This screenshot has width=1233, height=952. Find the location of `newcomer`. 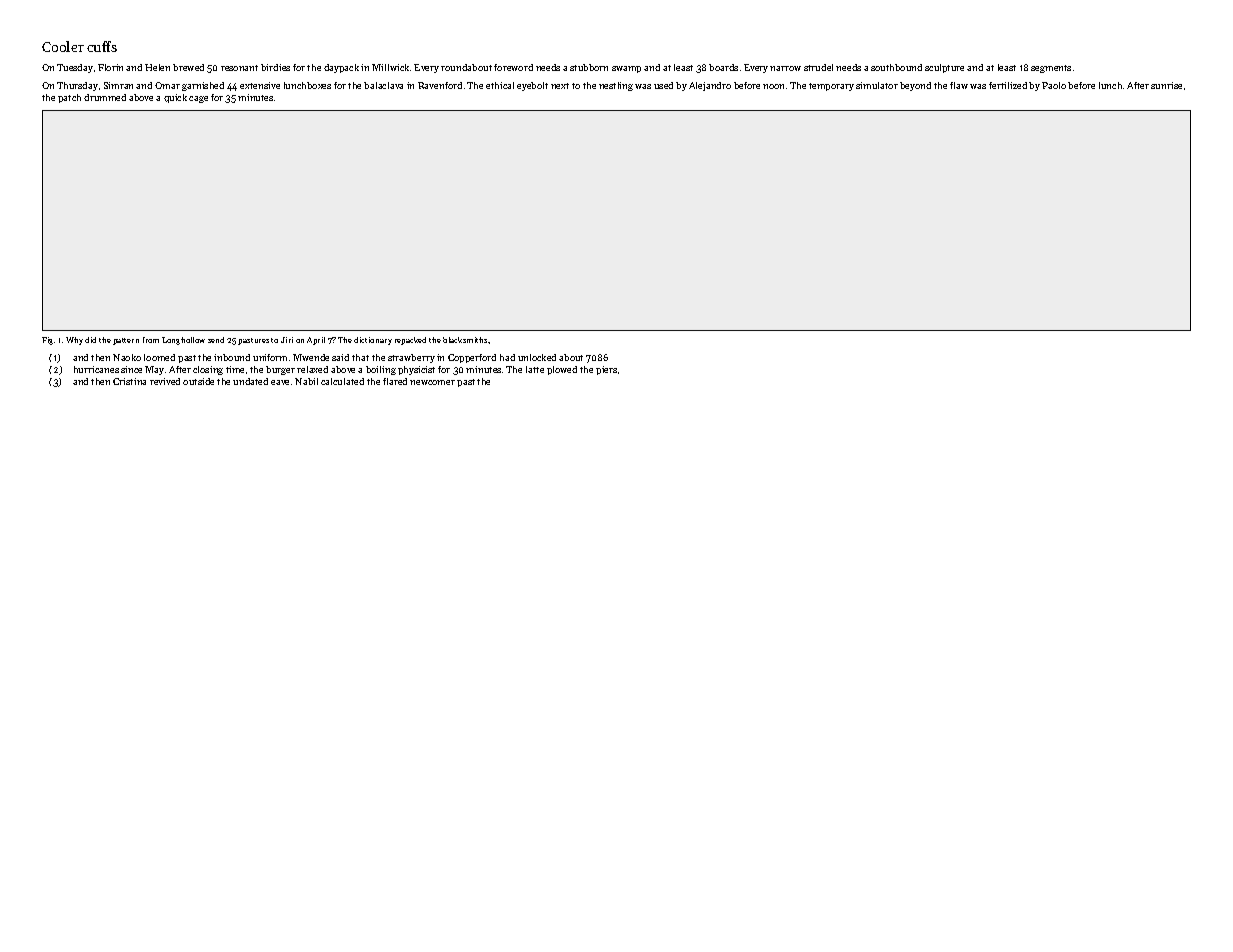

newcomer is located at coordinates (432, 382).
